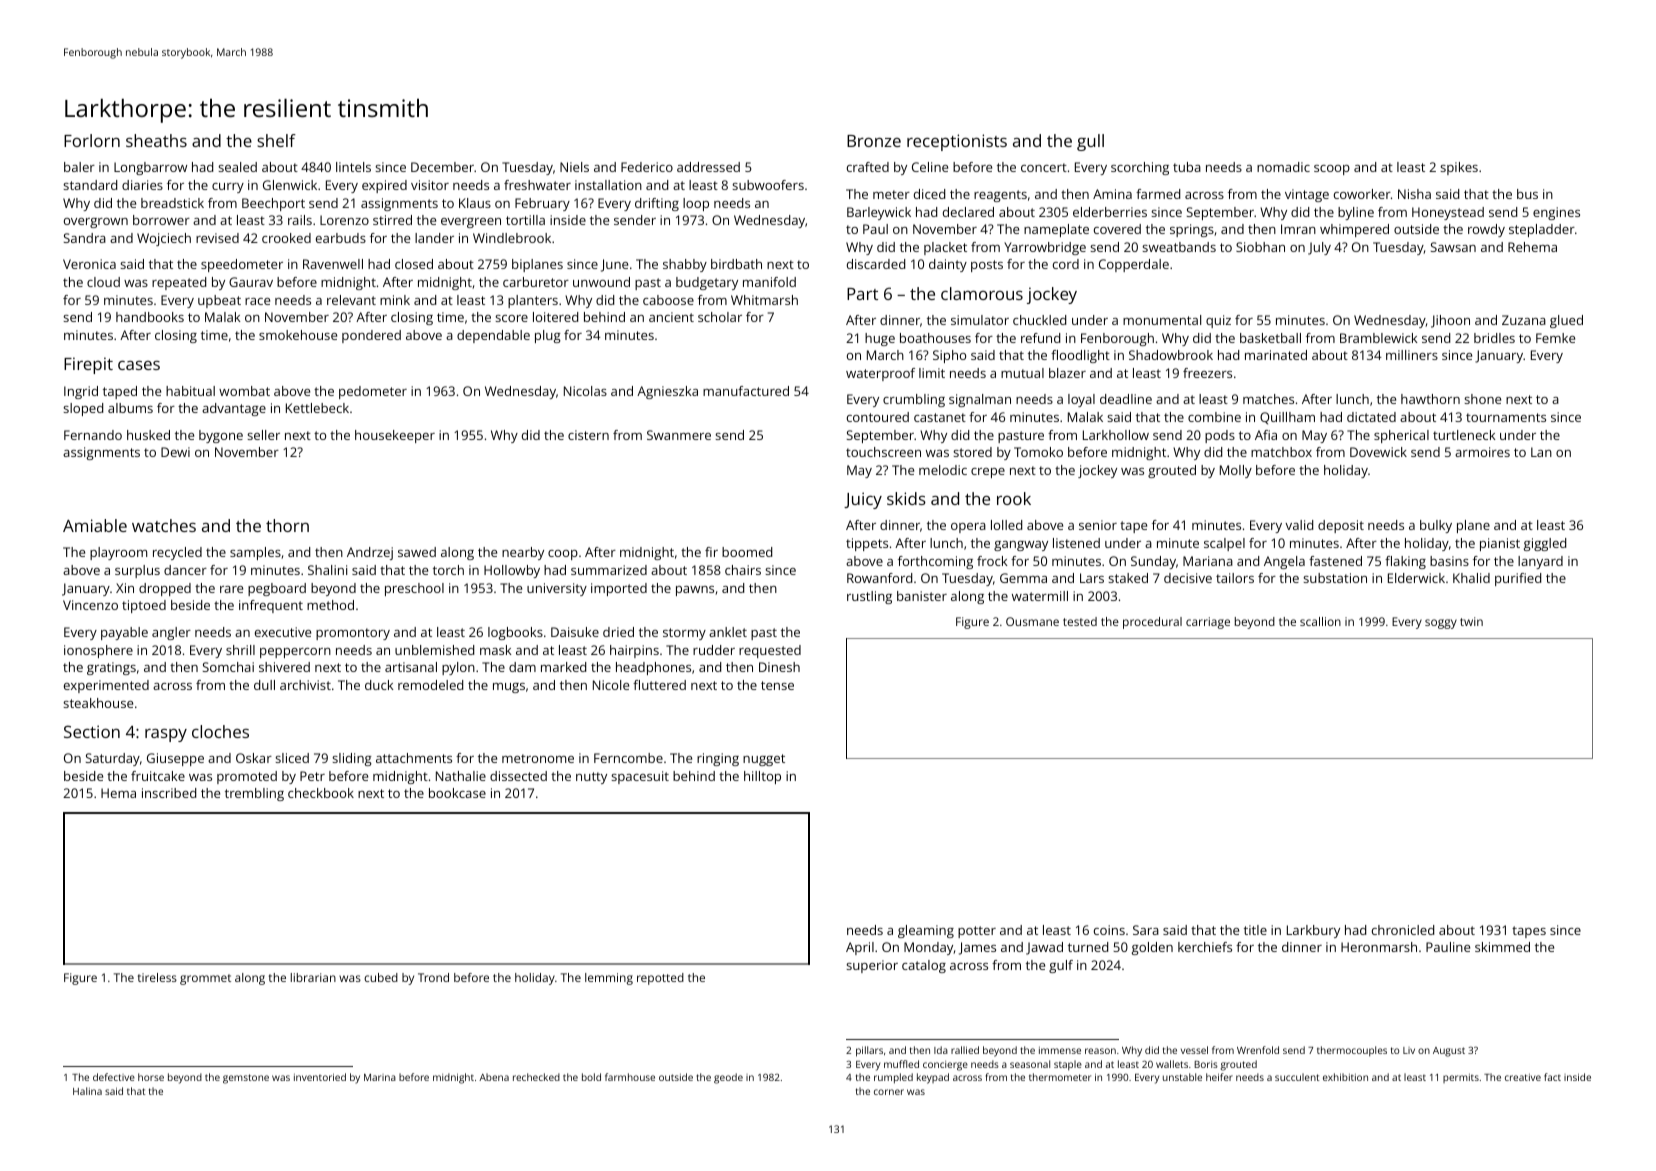  Describe the element at coordinates (298, 335) in the screenshot. I see `smokehouse` at that location.
